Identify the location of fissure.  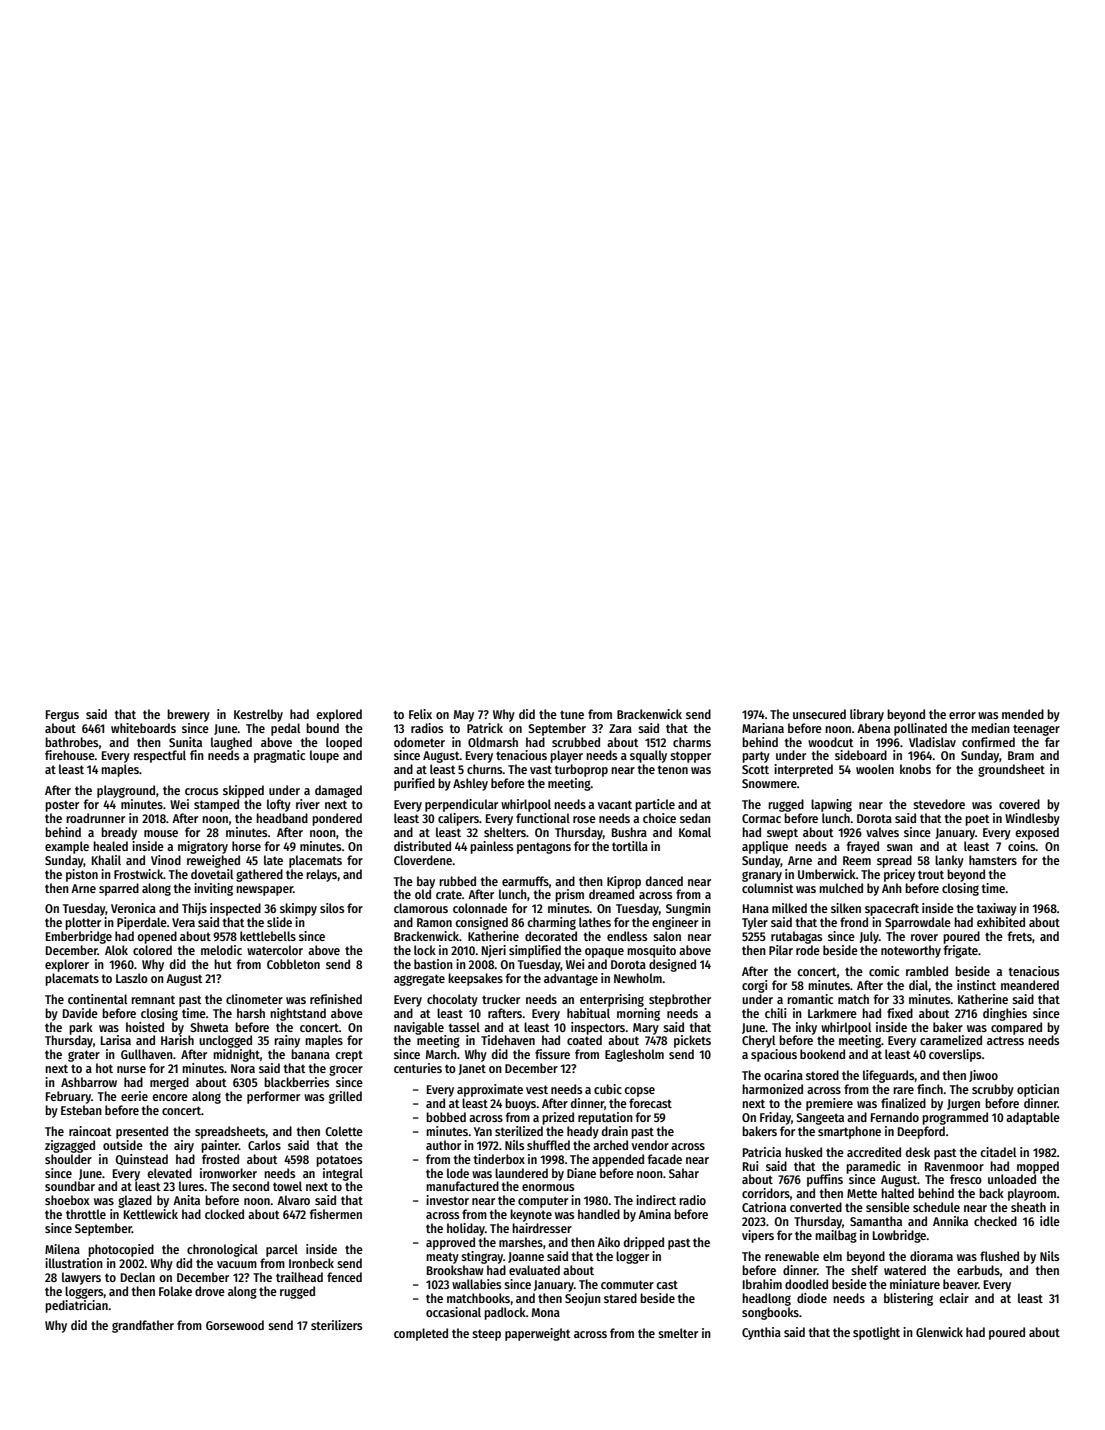
(552, 1054).
